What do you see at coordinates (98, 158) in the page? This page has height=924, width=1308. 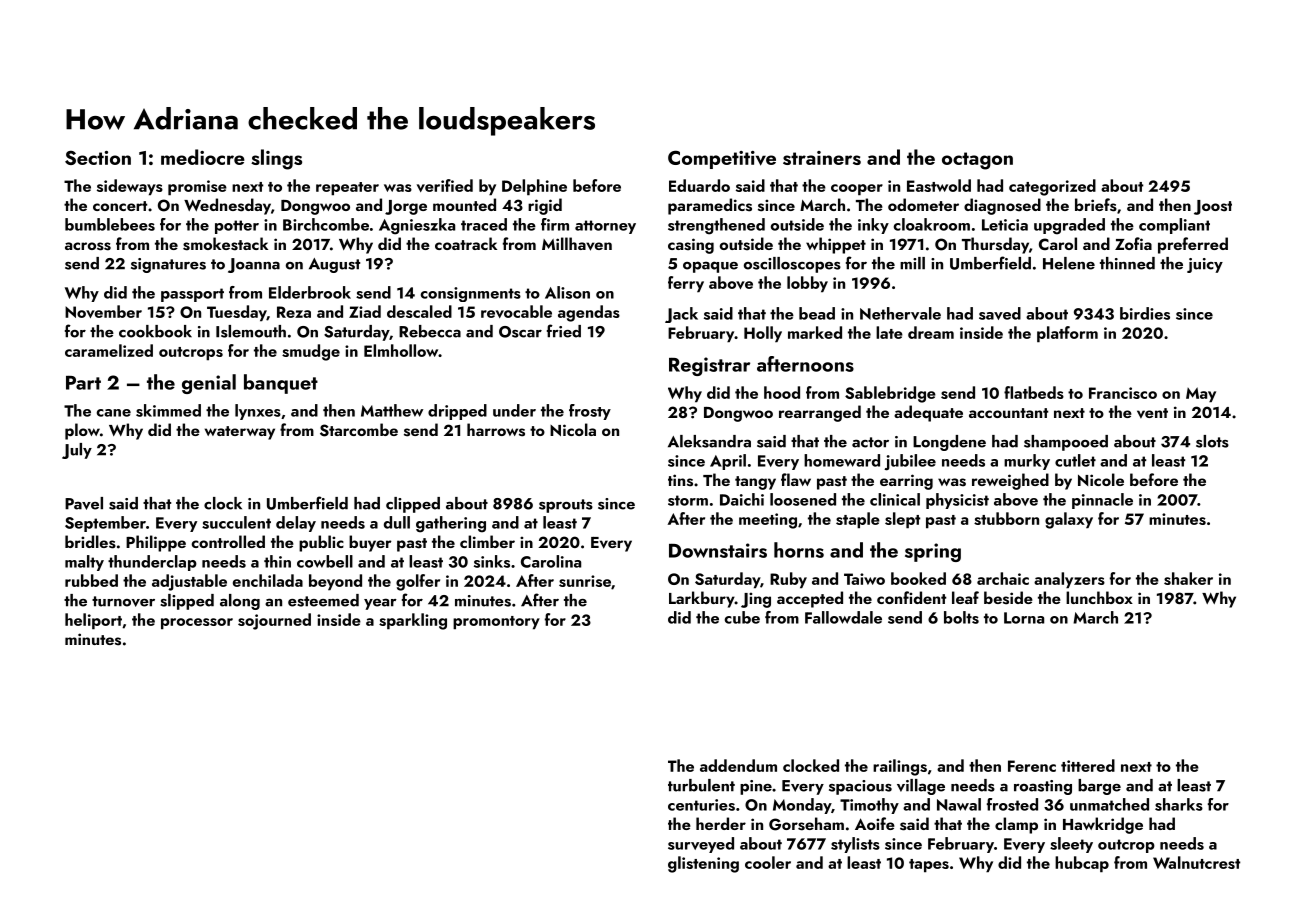 I see `Section` at bounding box center [98, 158].
